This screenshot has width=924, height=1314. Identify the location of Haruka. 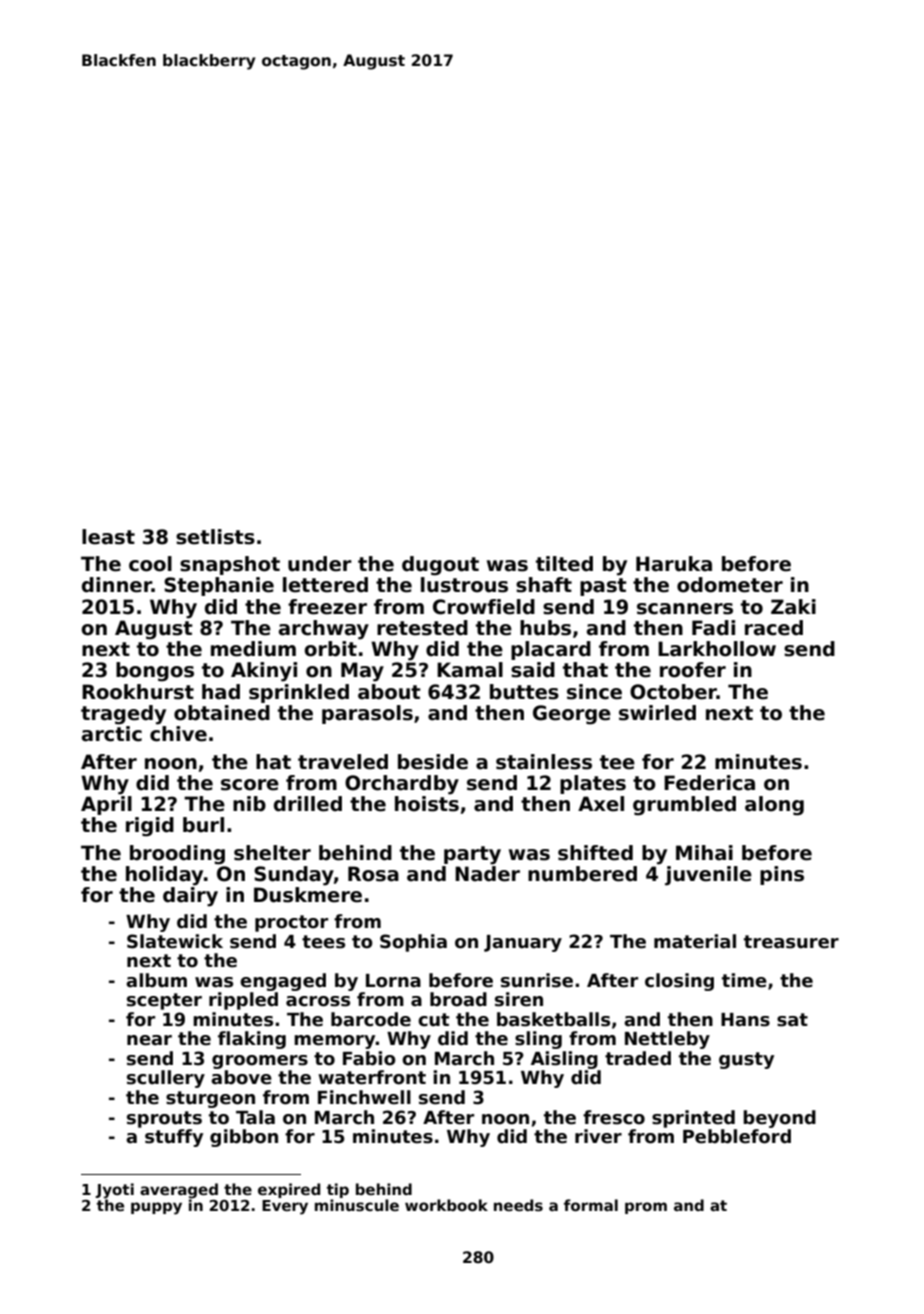
(674, 564).
